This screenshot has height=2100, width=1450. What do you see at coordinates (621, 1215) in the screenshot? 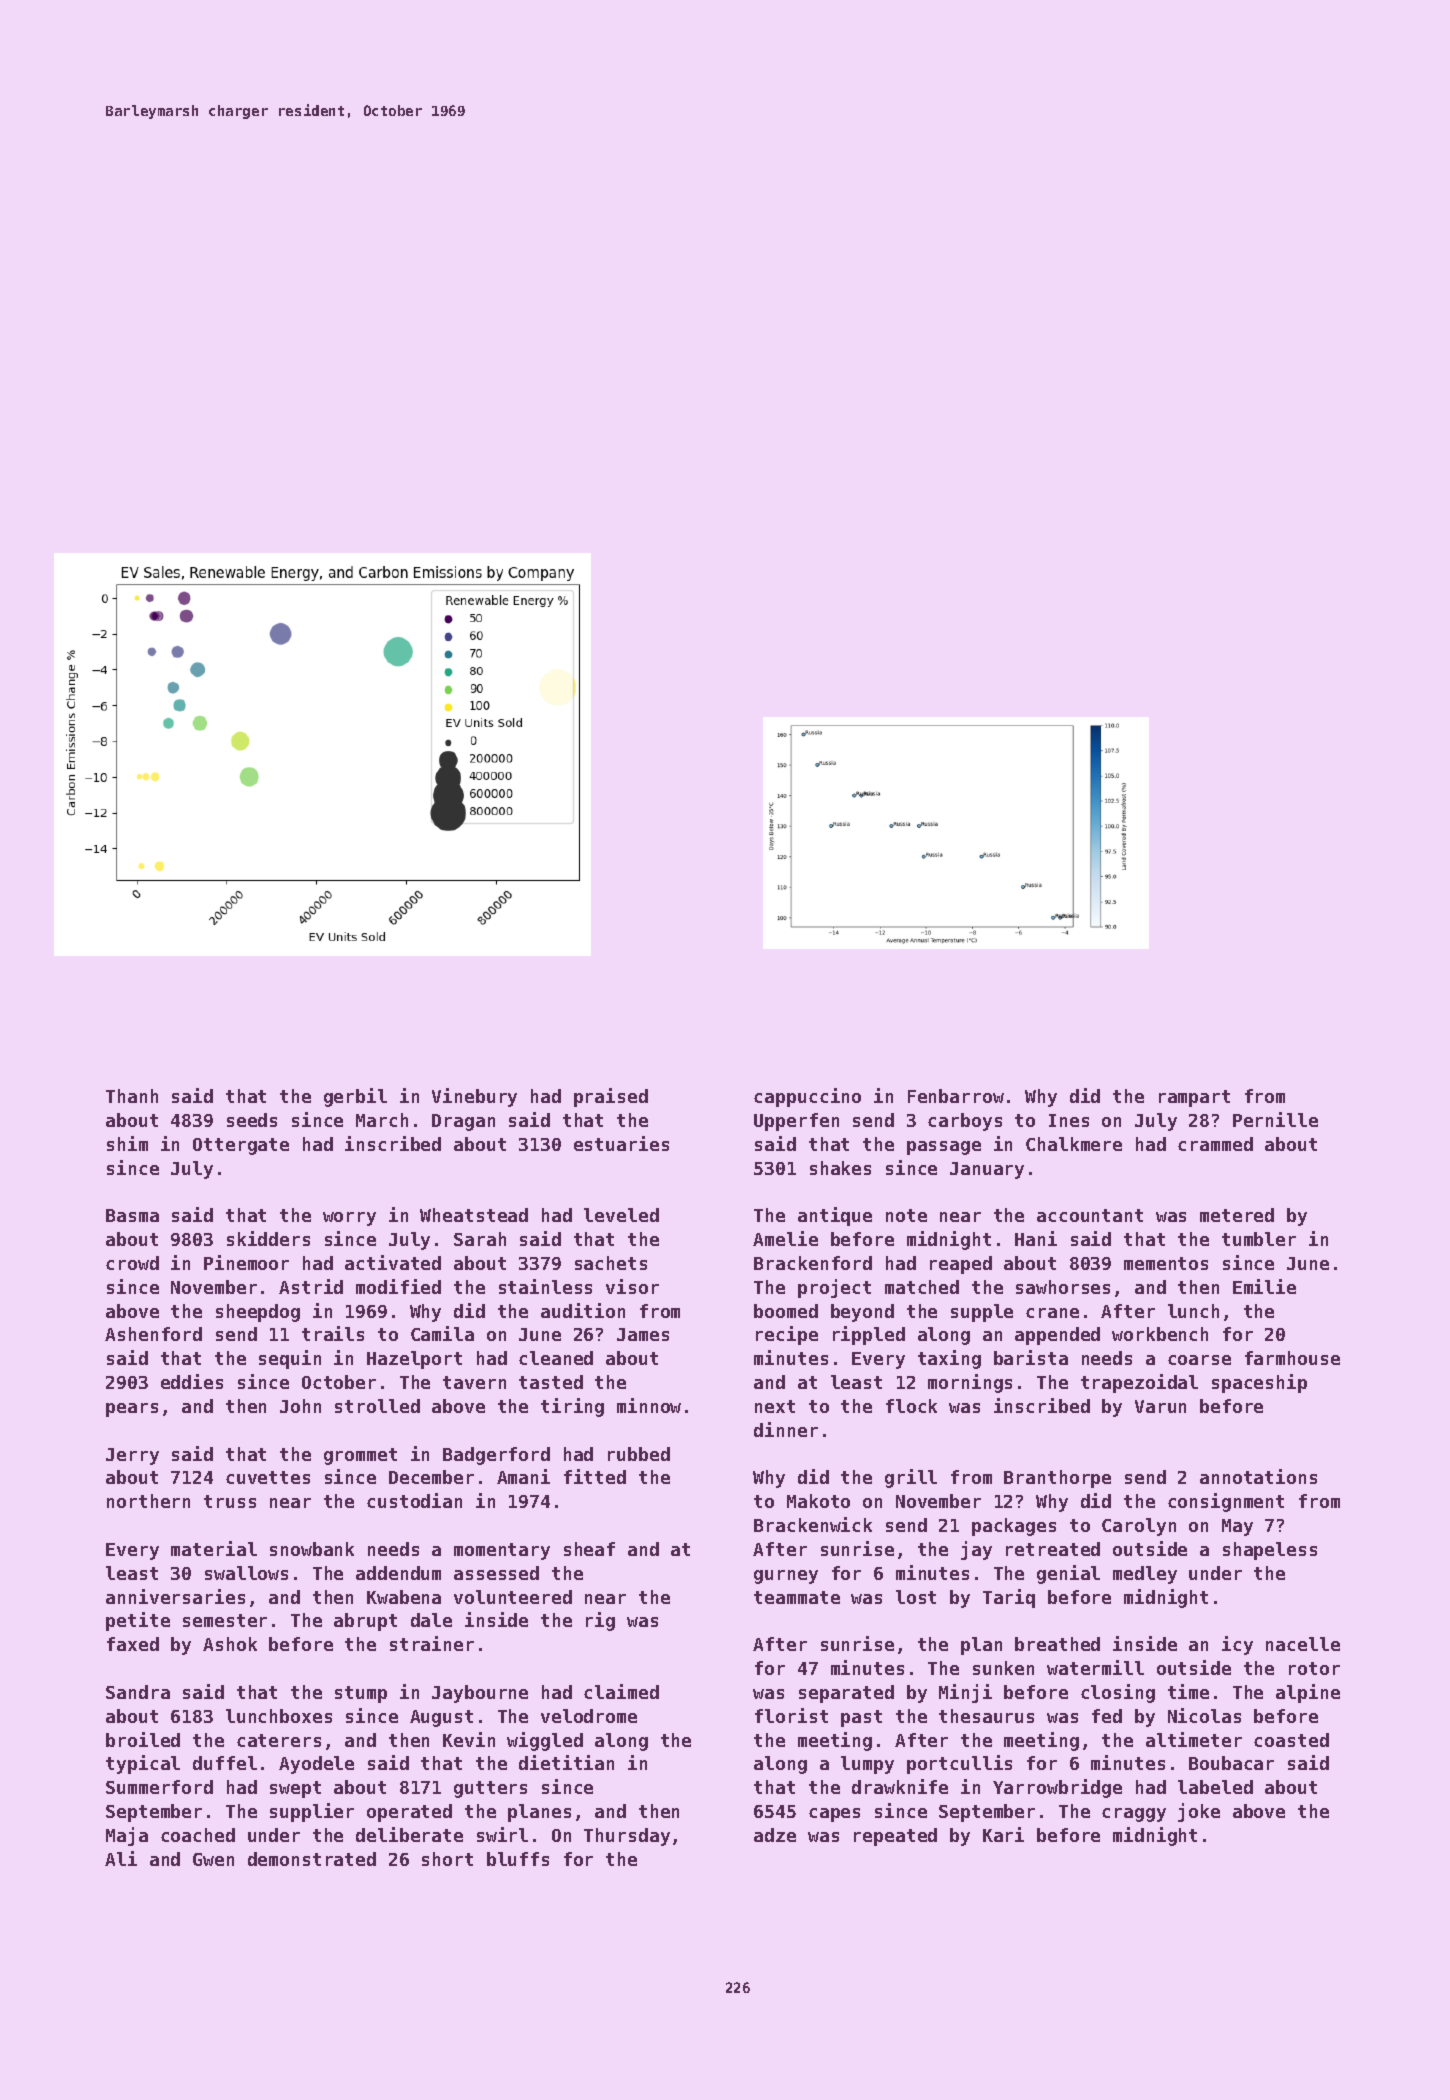
I see `leveled` at bounding box center [621, 1215].
